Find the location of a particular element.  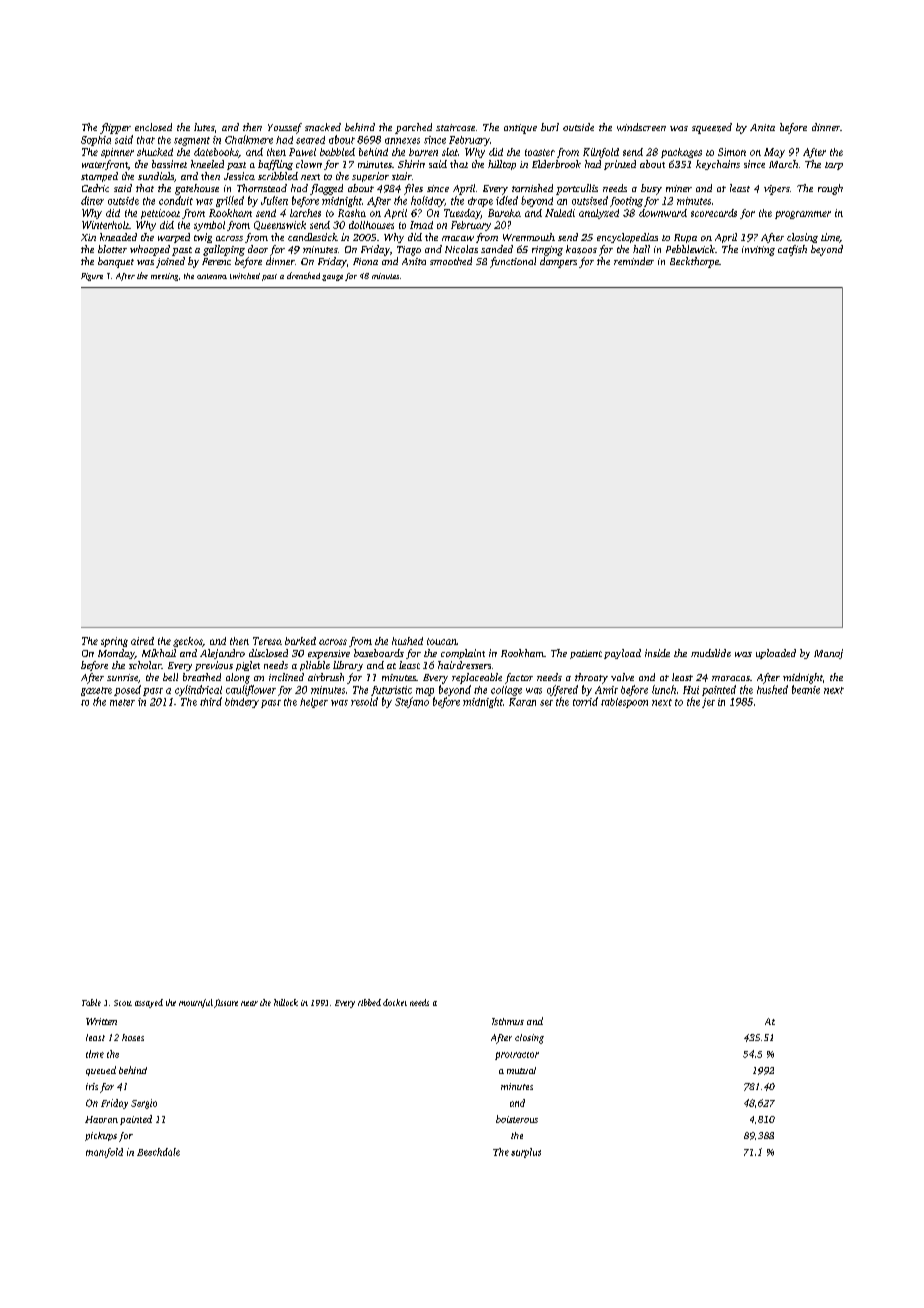

queued is located at coordinates (101, 1071).
